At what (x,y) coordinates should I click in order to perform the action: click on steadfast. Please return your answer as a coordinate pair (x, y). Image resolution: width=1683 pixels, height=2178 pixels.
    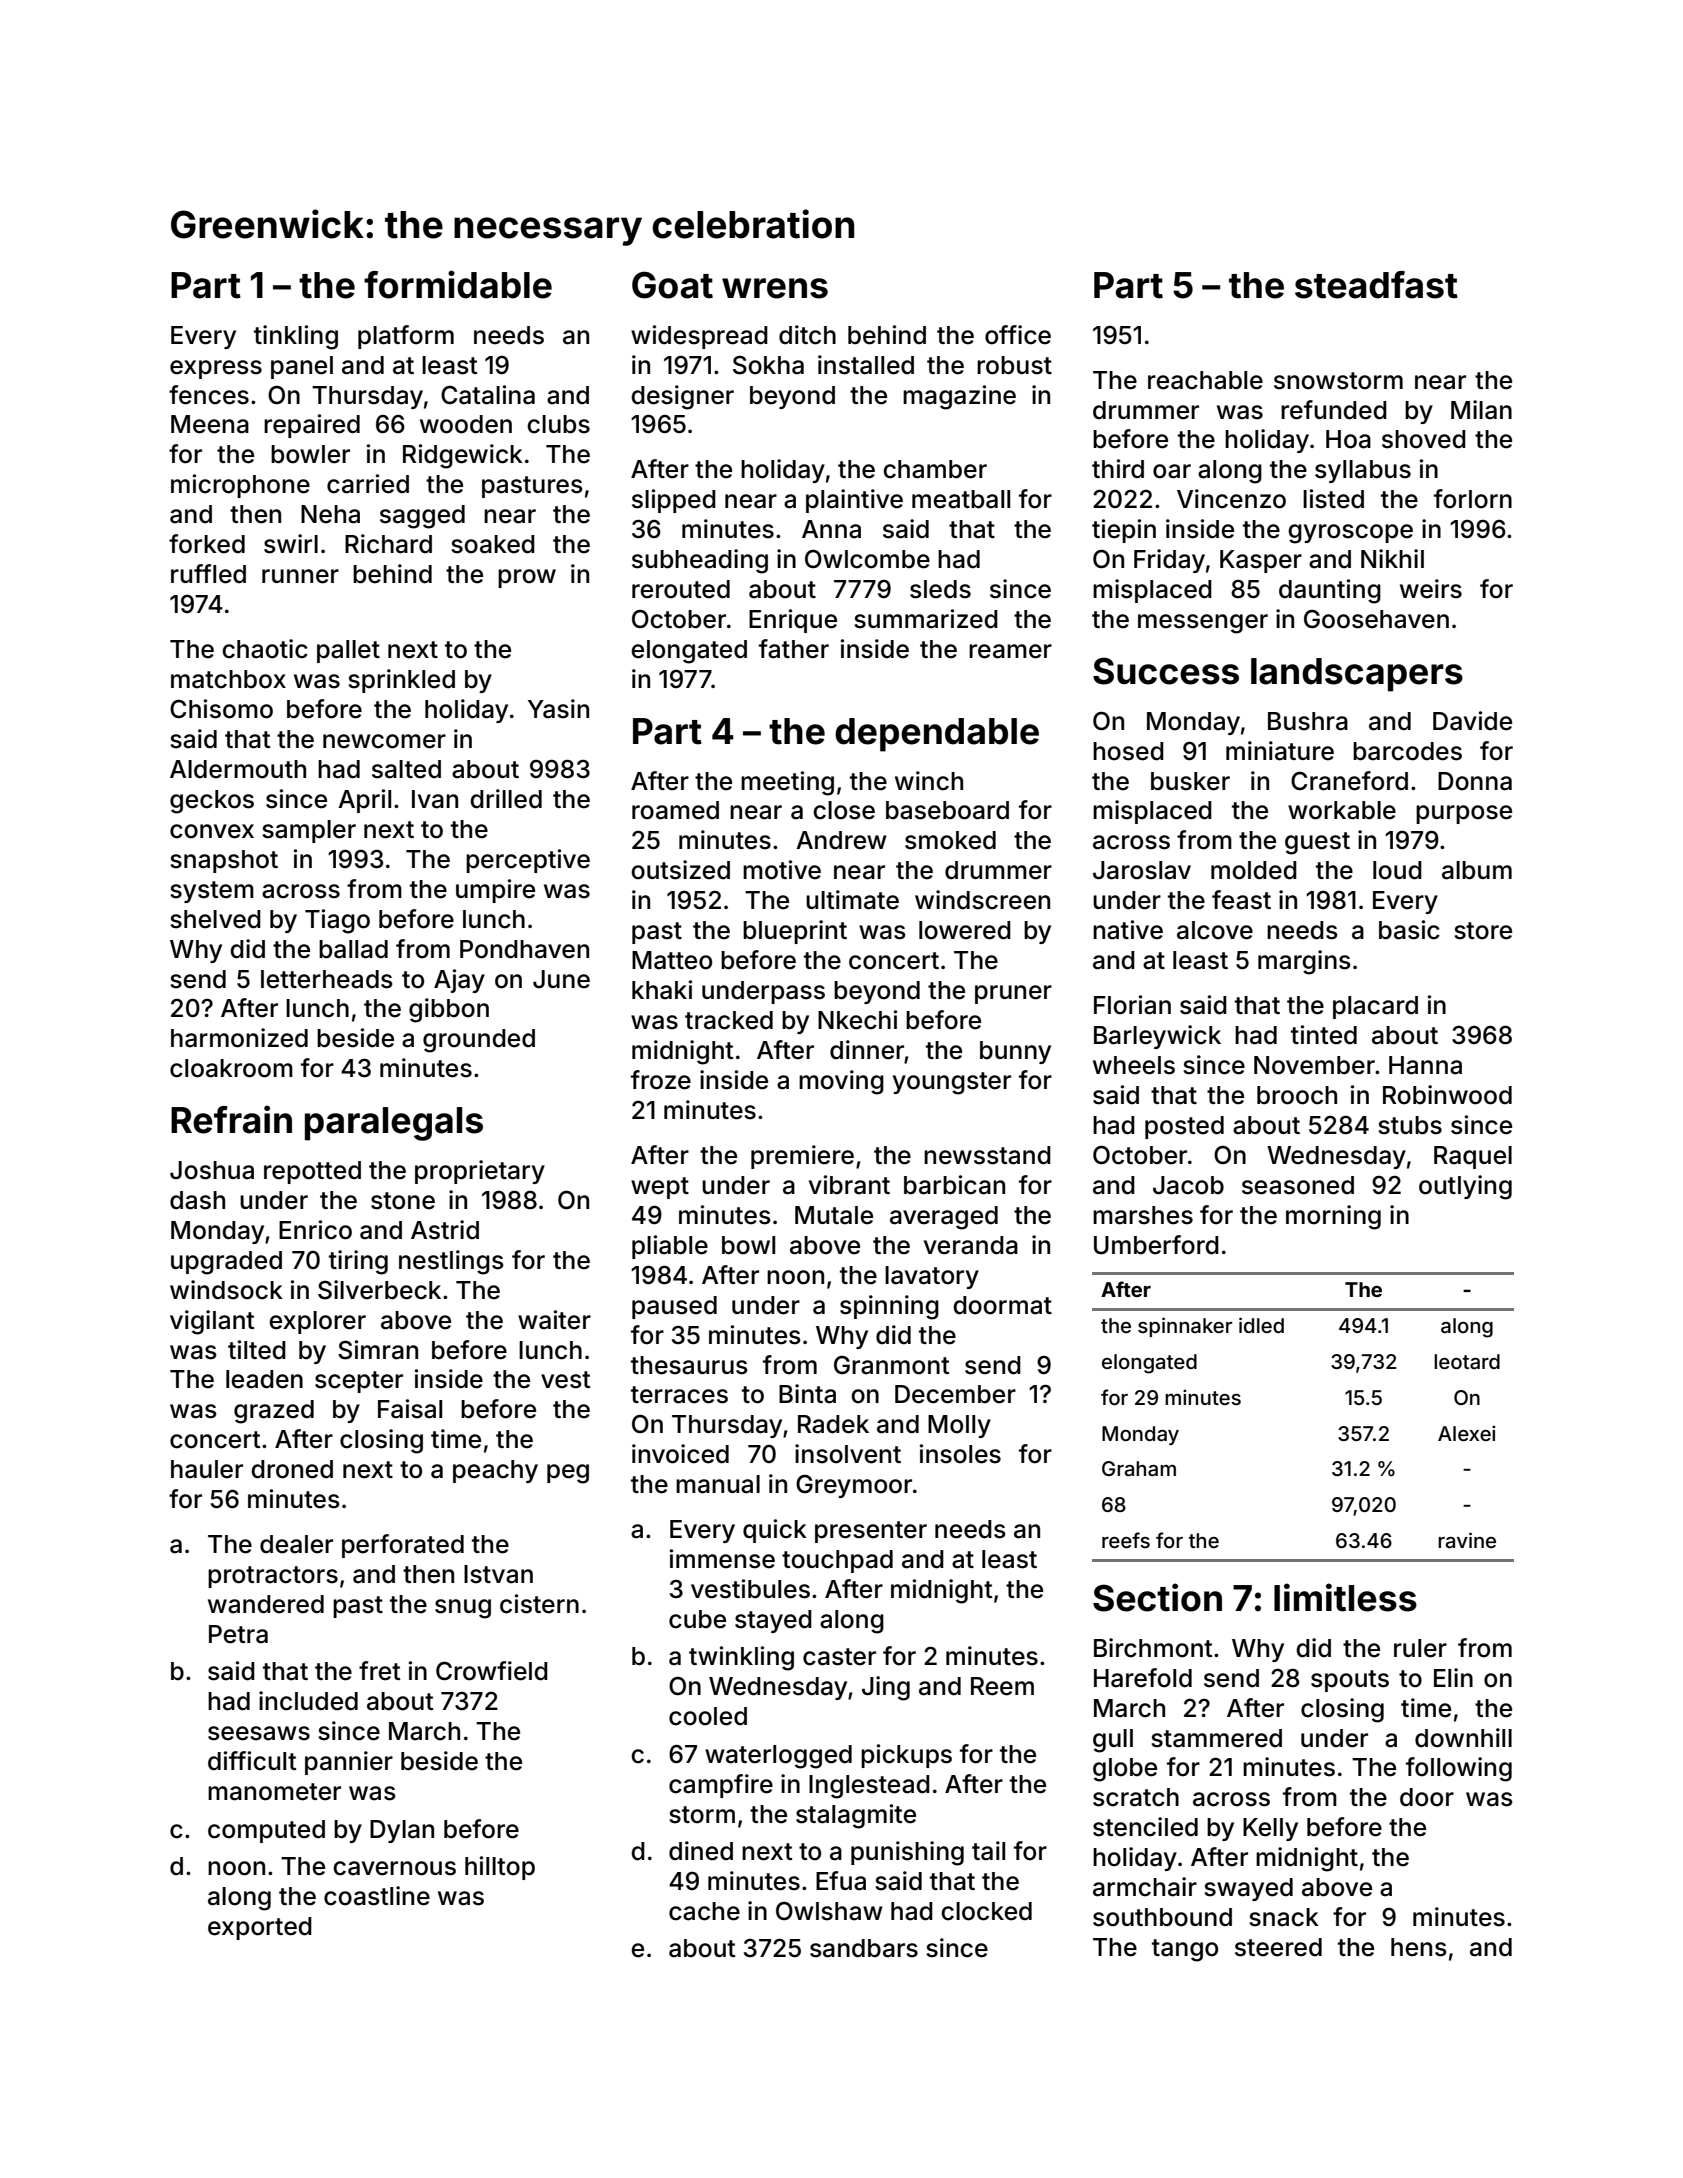
    Looking at the image, I should click on (1376, 285).
